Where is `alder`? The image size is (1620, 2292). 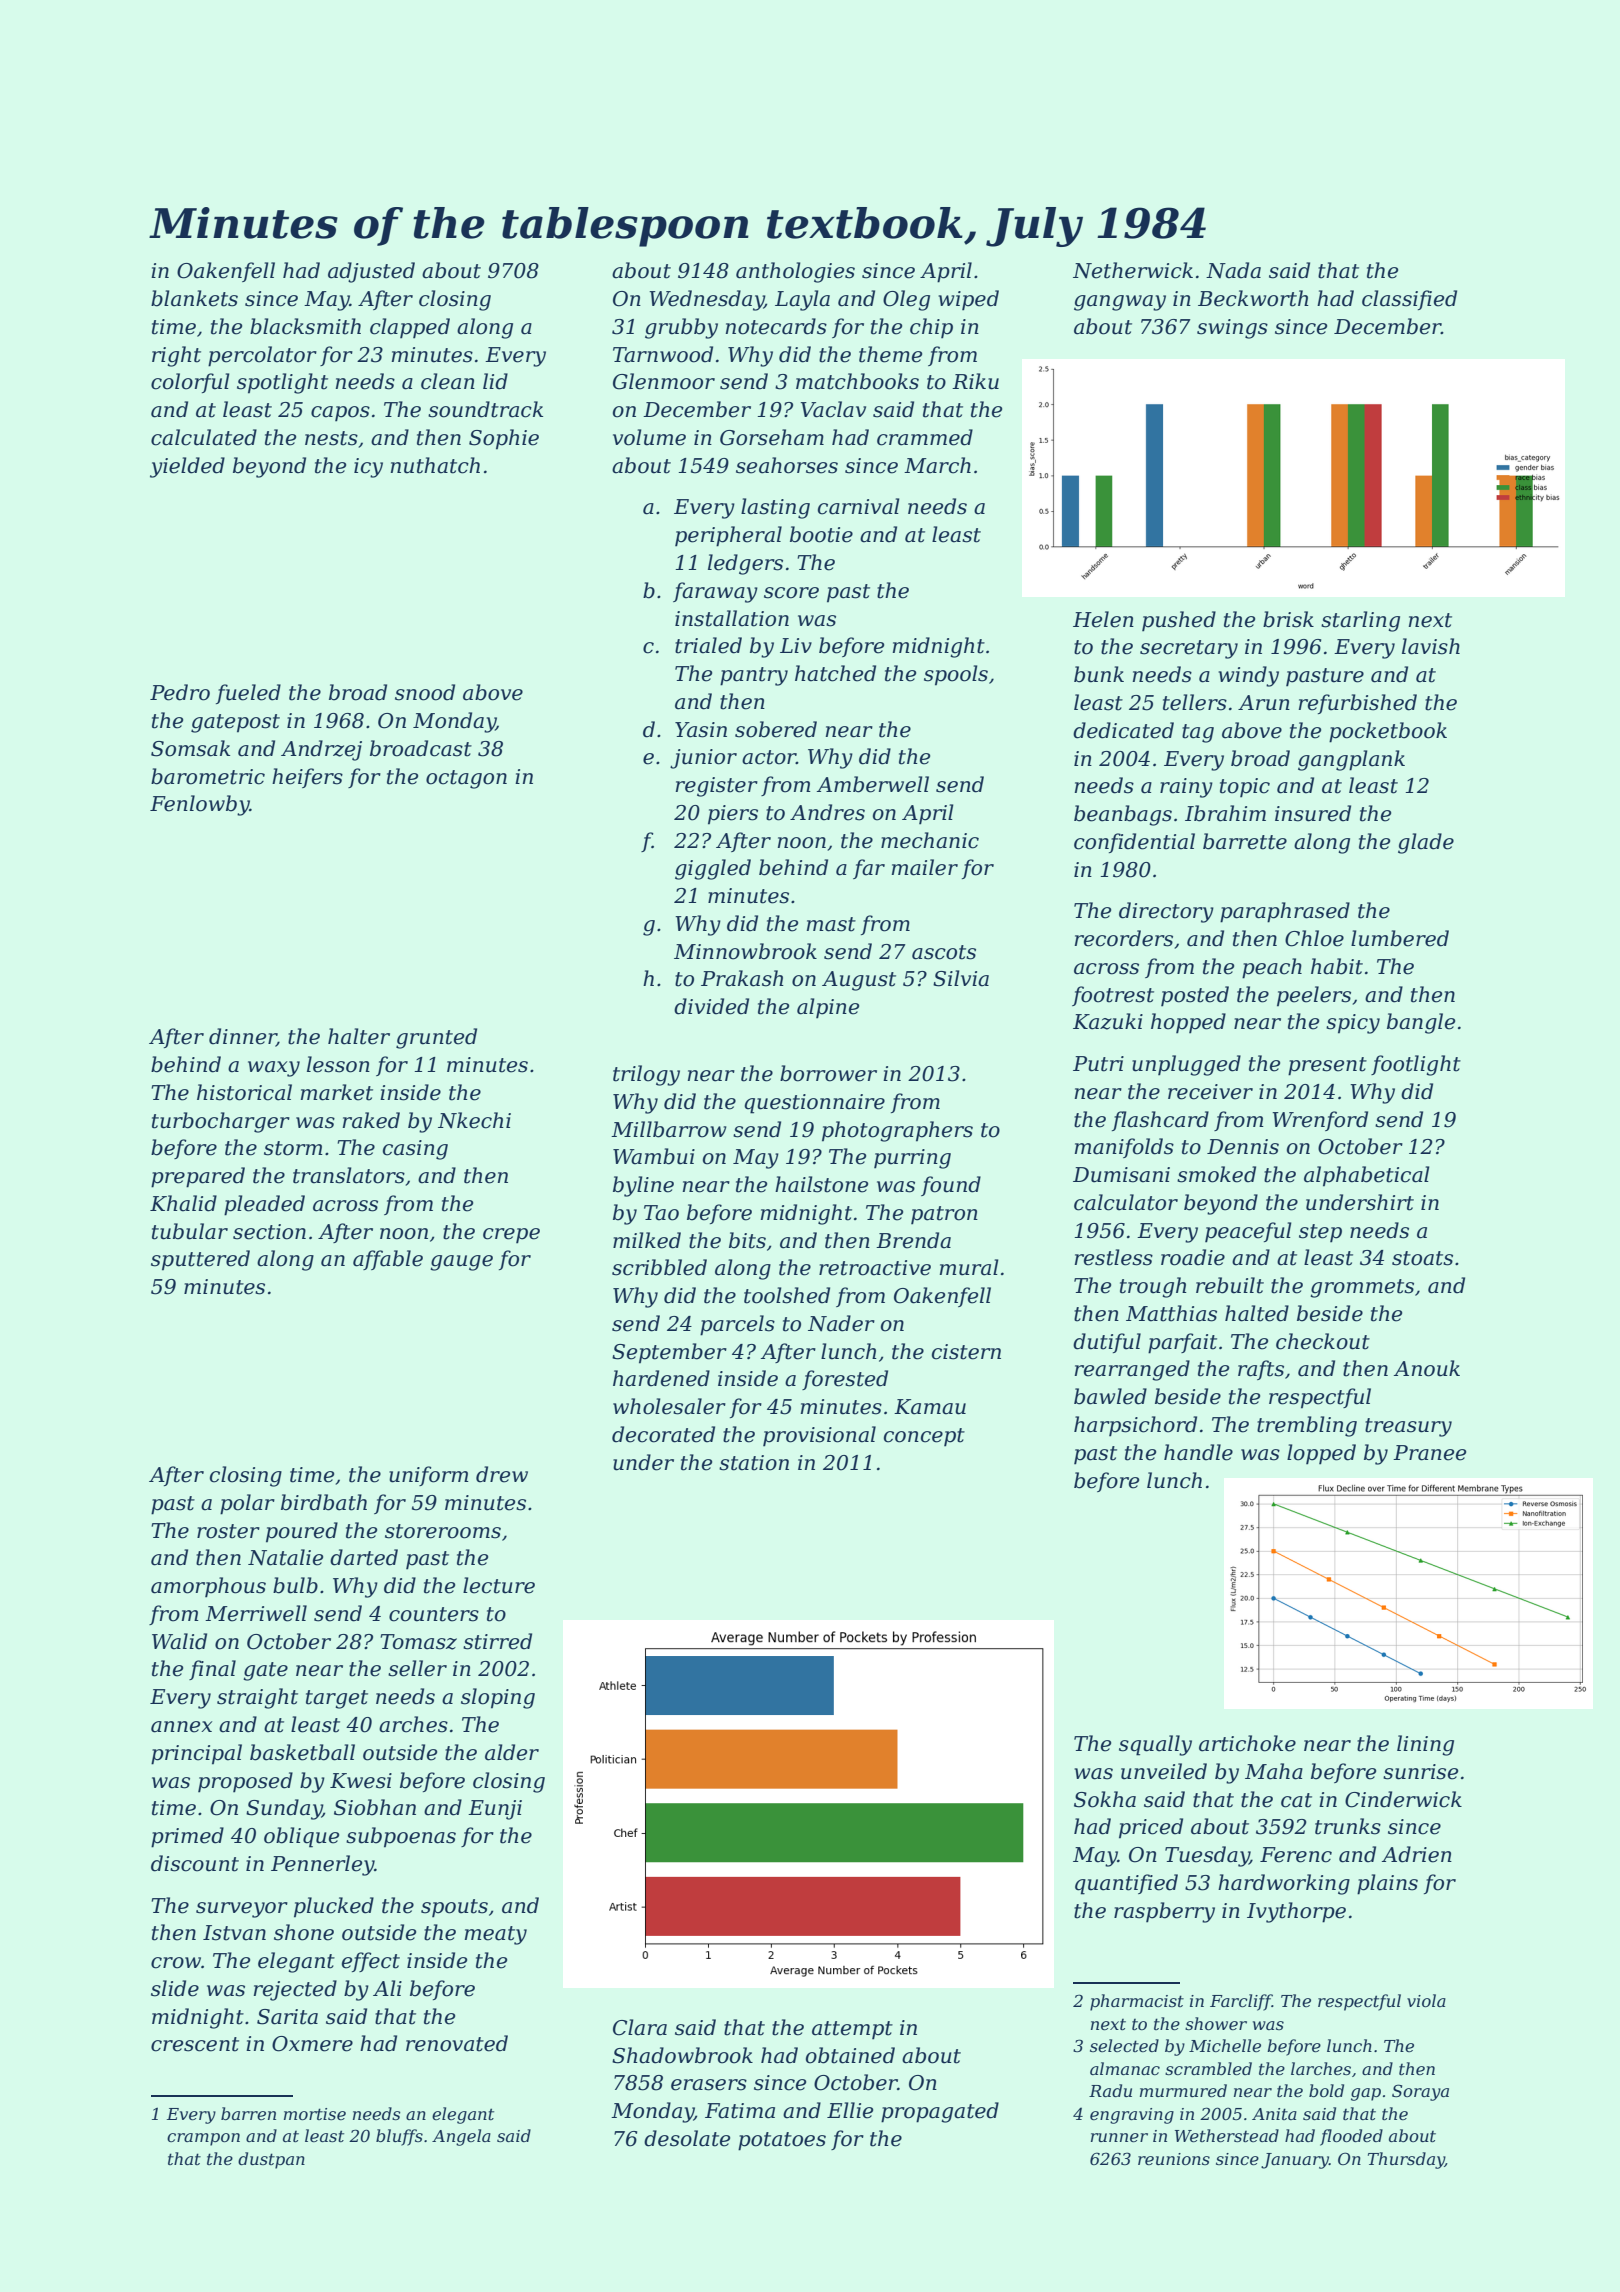 alder is located at coordinates (512, 1752).
